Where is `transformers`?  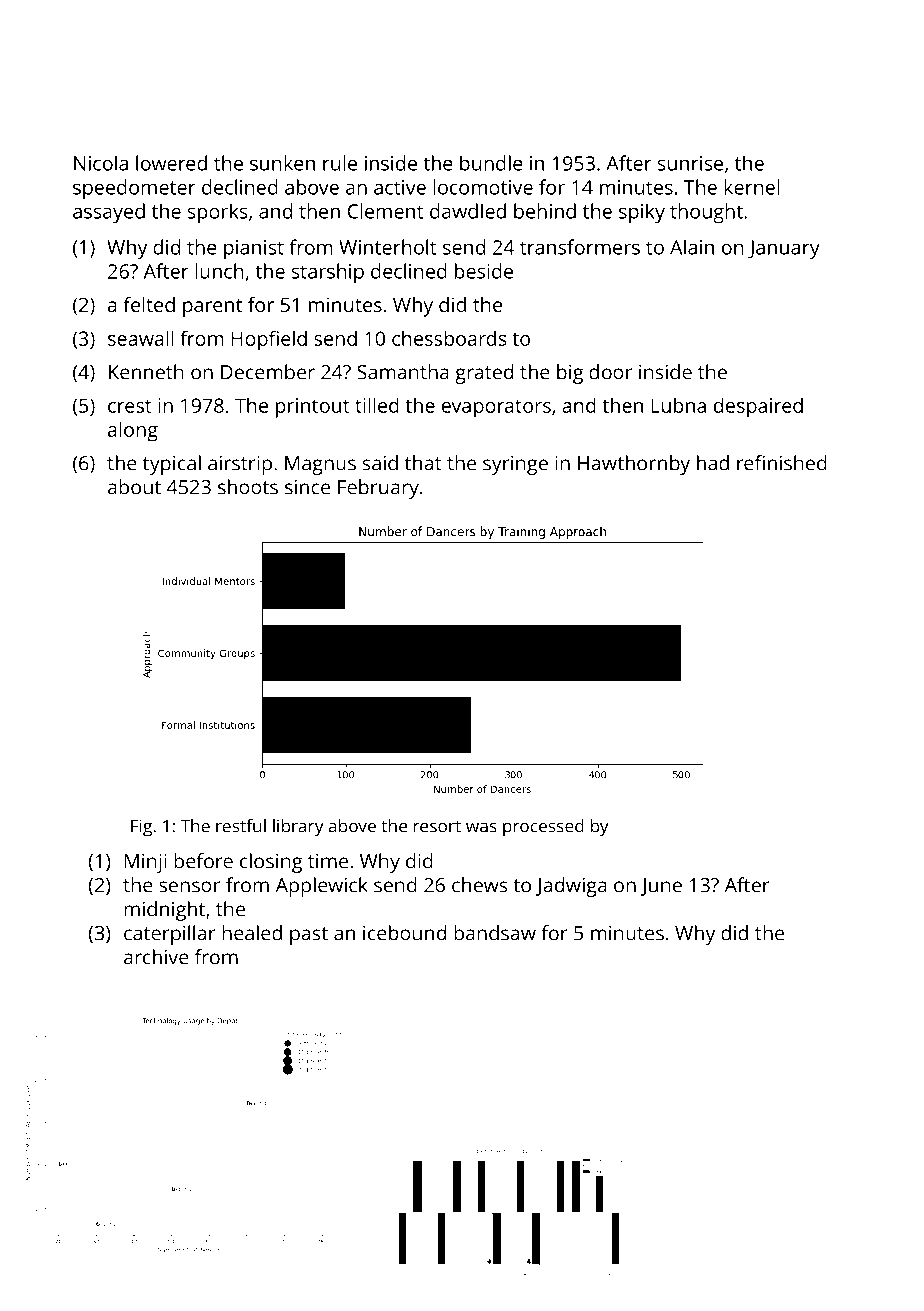
transformers is located at coordinates (580, 247).
